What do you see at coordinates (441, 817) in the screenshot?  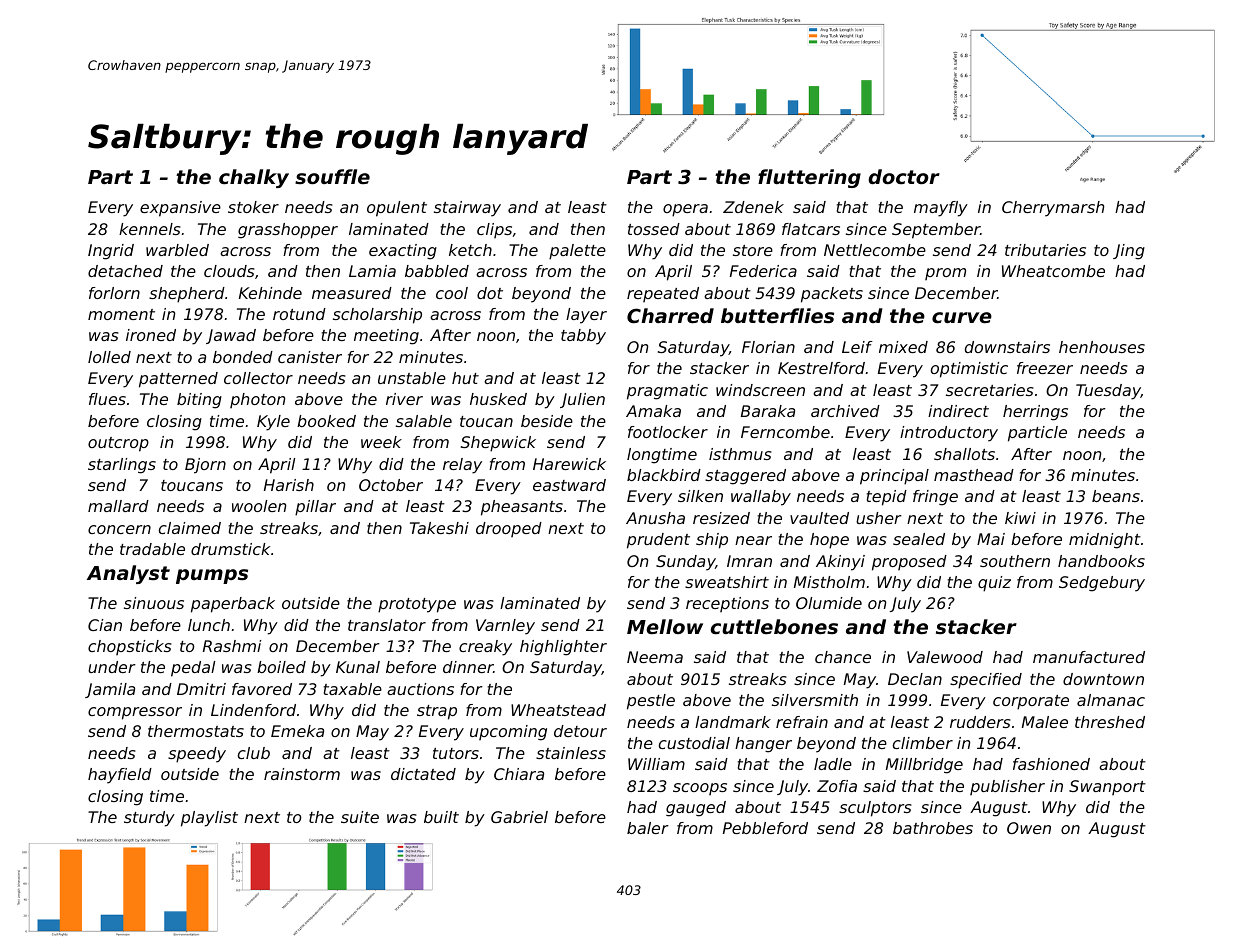 I see `built` at bounding box center [441, 817].
